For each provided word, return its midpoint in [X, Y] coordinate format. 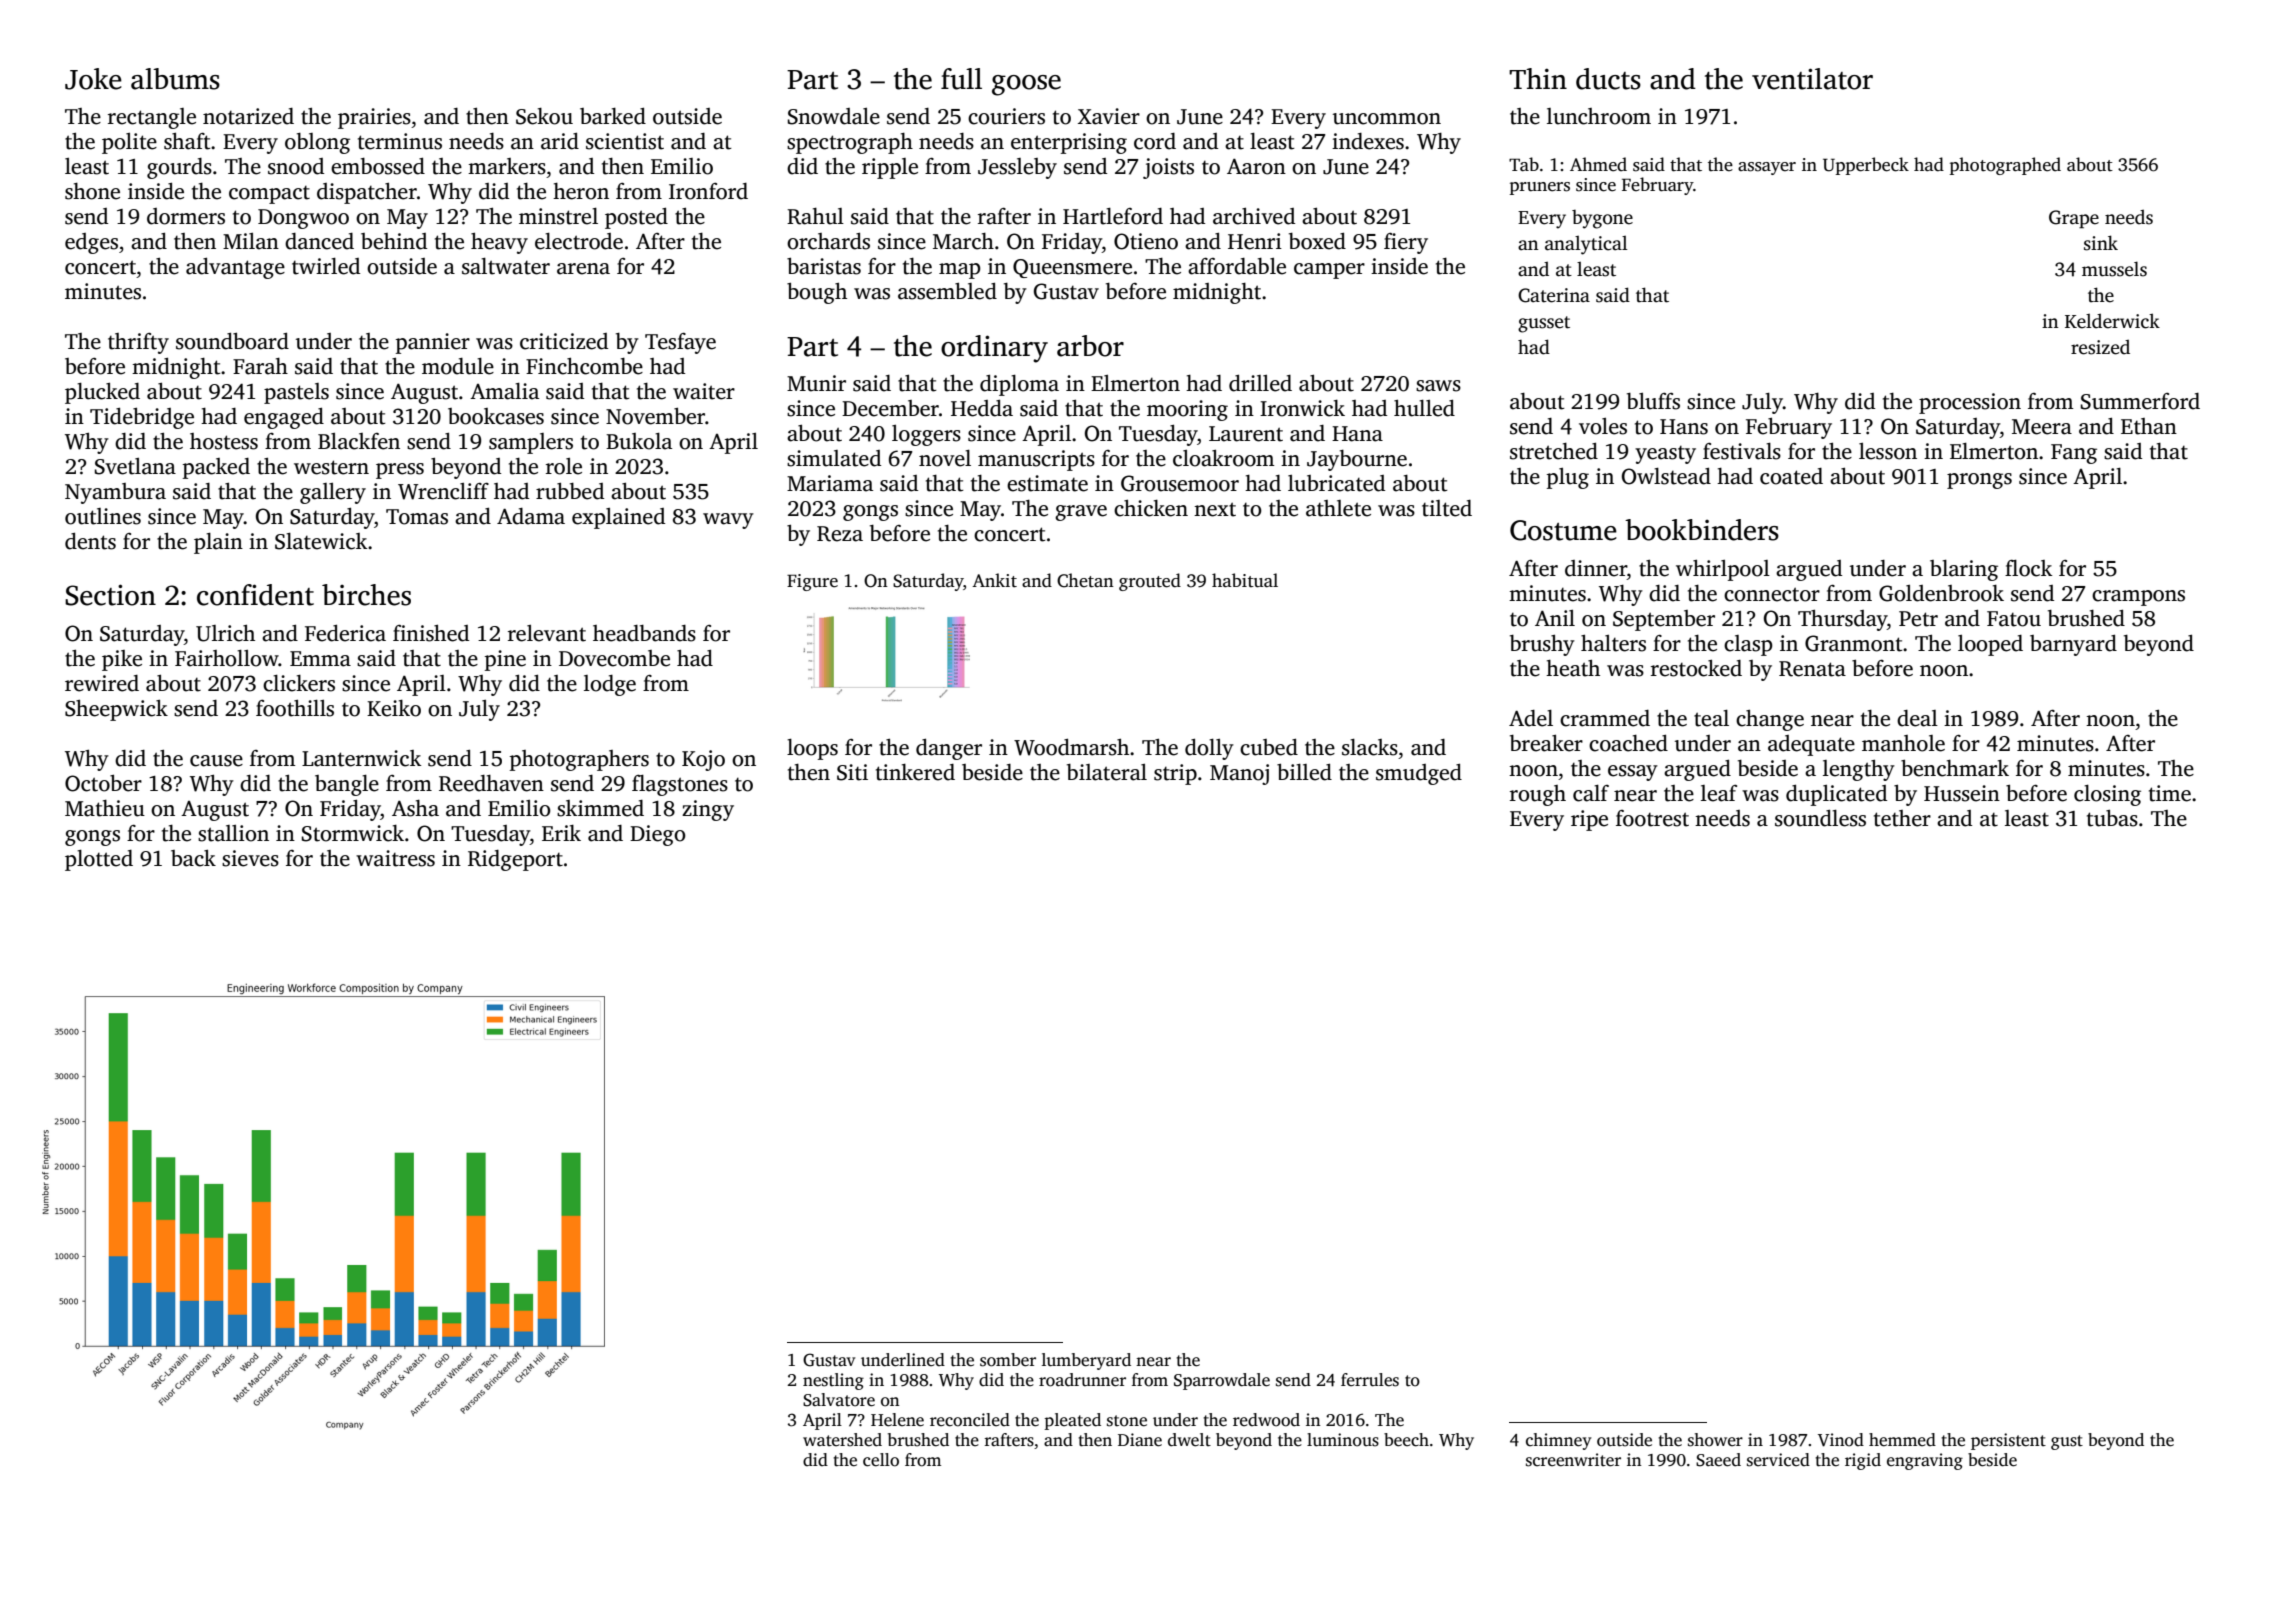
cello [881, 1460]
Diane [1140, 1440]
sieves [250, 858]
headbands [644, 633]
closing [2107, 795]
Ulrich [225, 633]
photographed [2005, 166]
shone [92, 191]
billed [1304, 772]
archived [1254, 216]
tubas [2112, 818]
